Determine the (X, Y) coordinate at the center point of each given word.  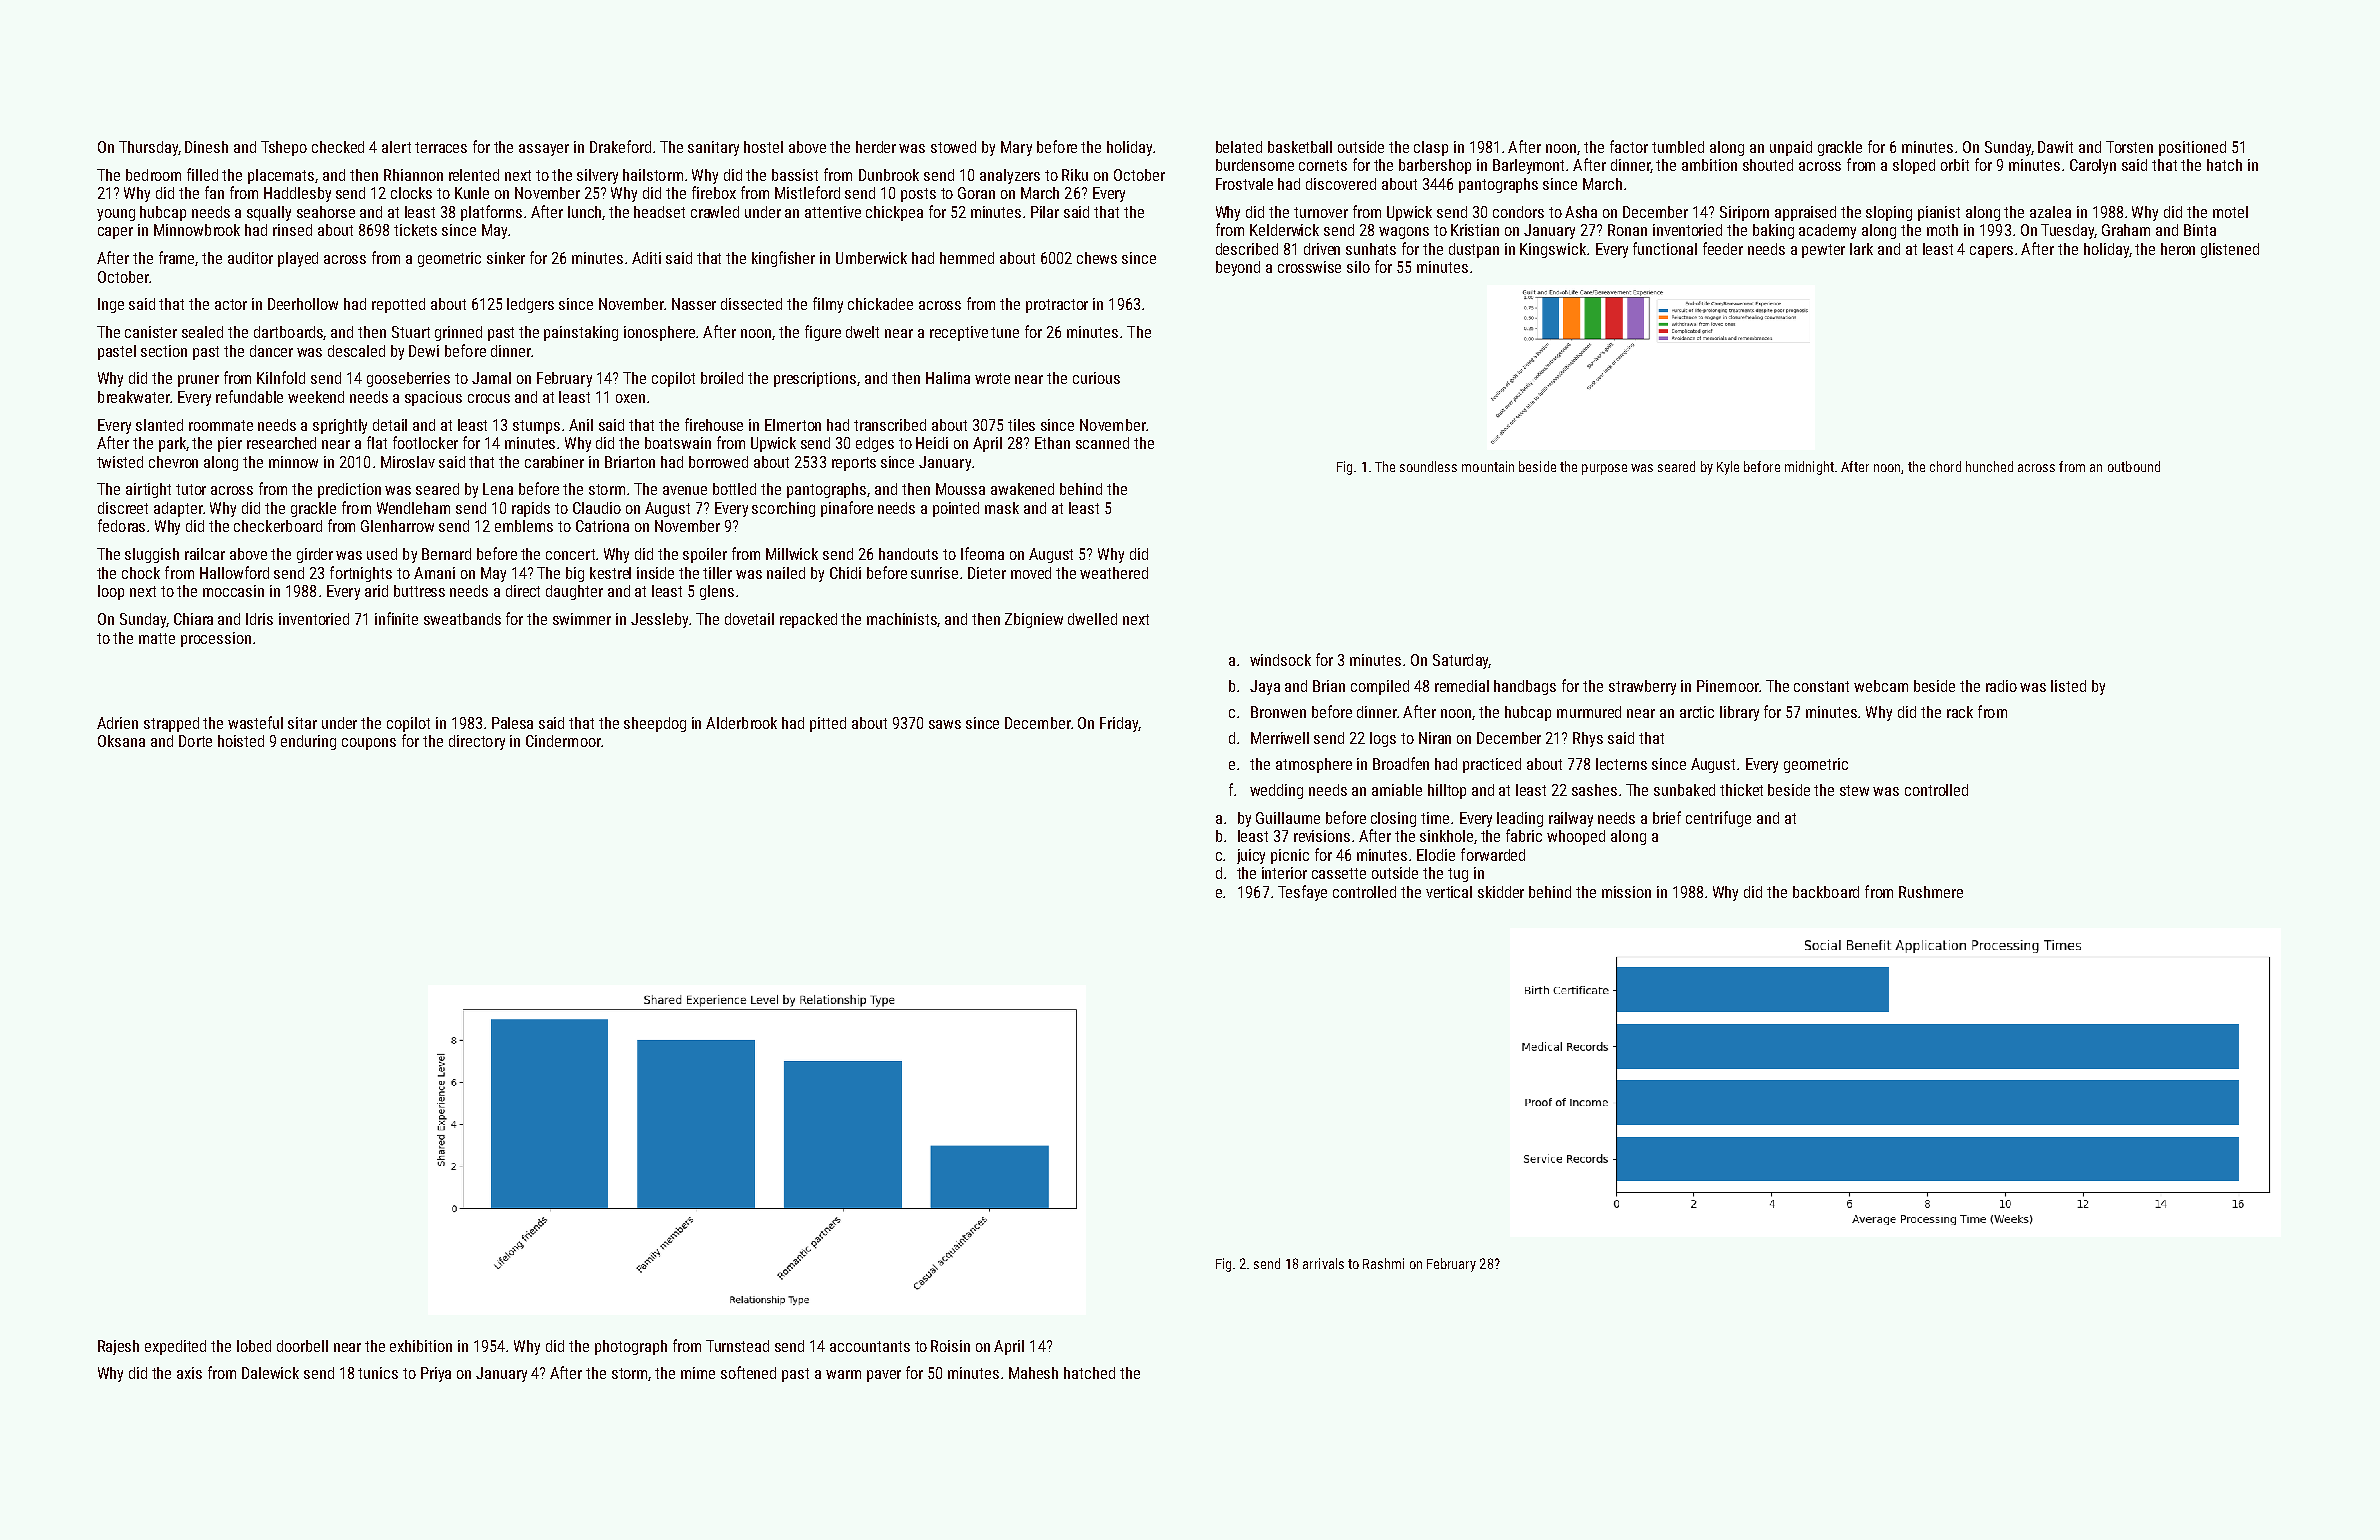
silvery (597, 176)
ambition (1709, 165)
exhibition (421, 1346)
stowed (953, 147)
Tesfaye (1302, 893)
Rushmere (1931, 892)
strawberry (1642, 687)
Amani (434, 573)
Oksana (121, 741)
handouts (908, 554)
